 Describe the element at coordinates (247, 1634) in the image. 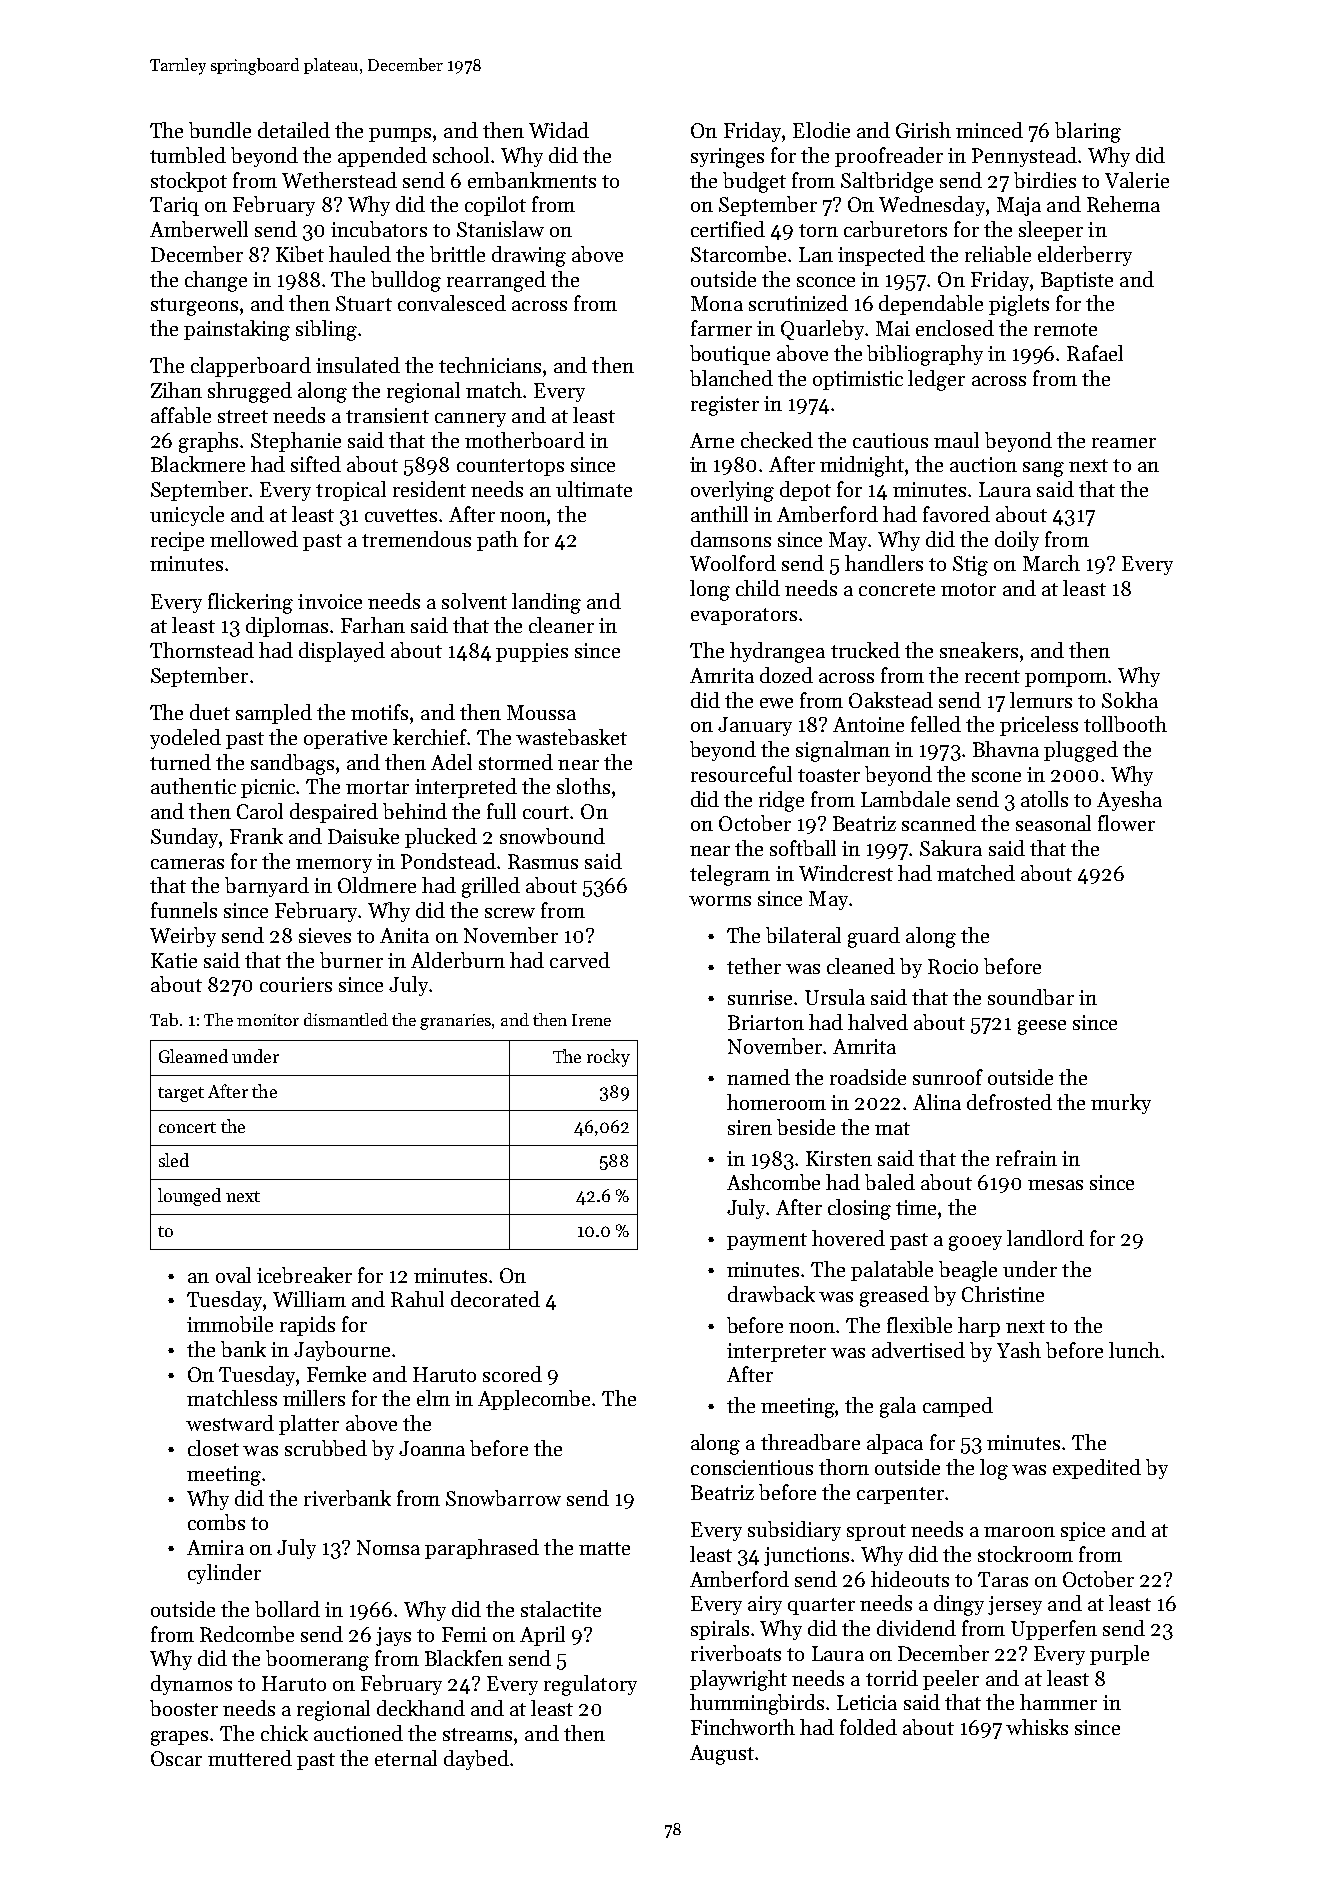

I see `Redcombe` at that location.
